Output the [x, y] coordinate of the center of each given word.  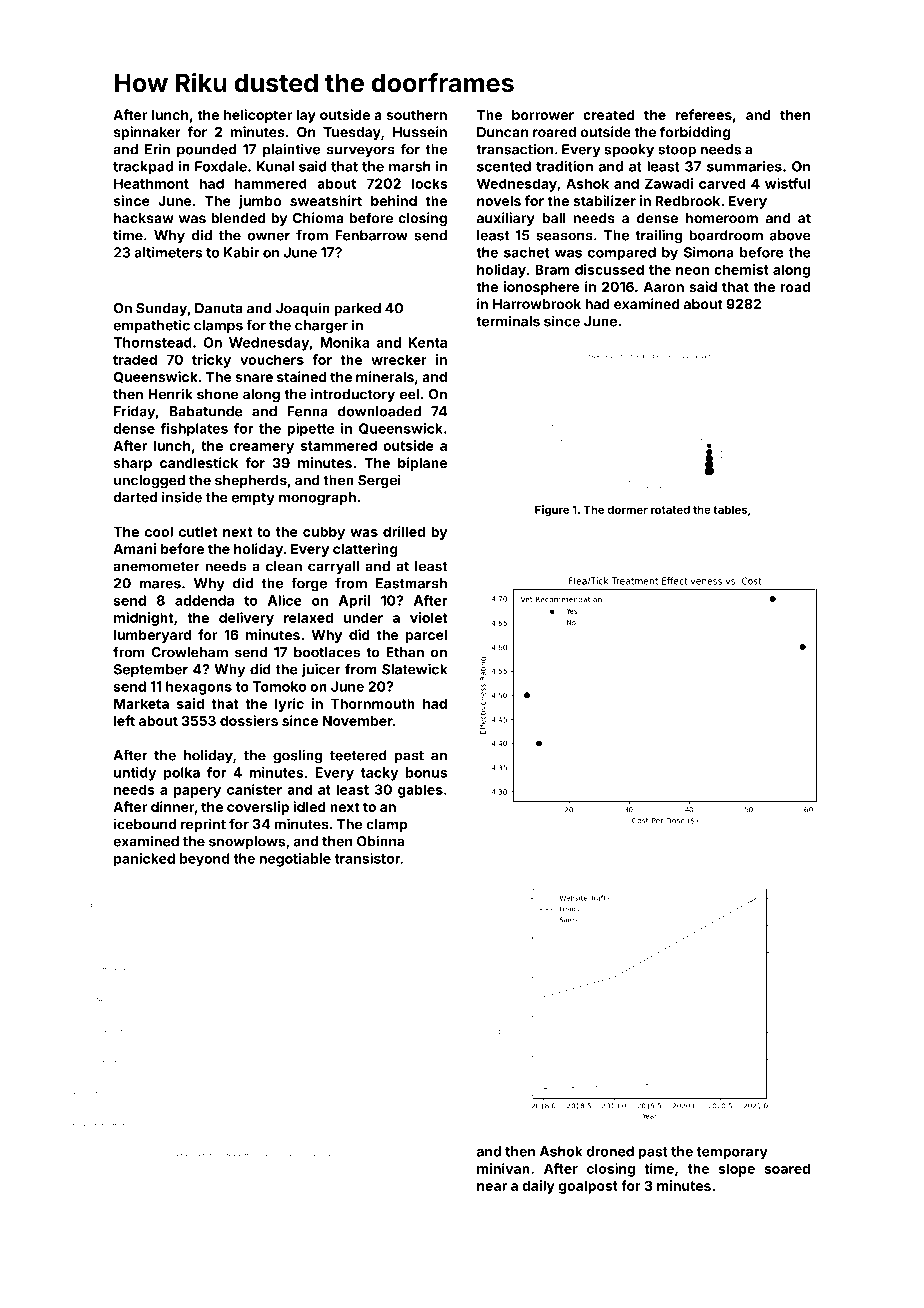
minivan [503, 1168]
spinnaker [147, 133]
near [492, 1187]
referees [704, 114]
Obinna [380, 841]
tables [730, 509]
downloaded [379, 411]
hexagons [199, 688]
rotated [670, 509]
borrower [543, 115]
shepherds [251, 481]
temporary [732, 1153]
